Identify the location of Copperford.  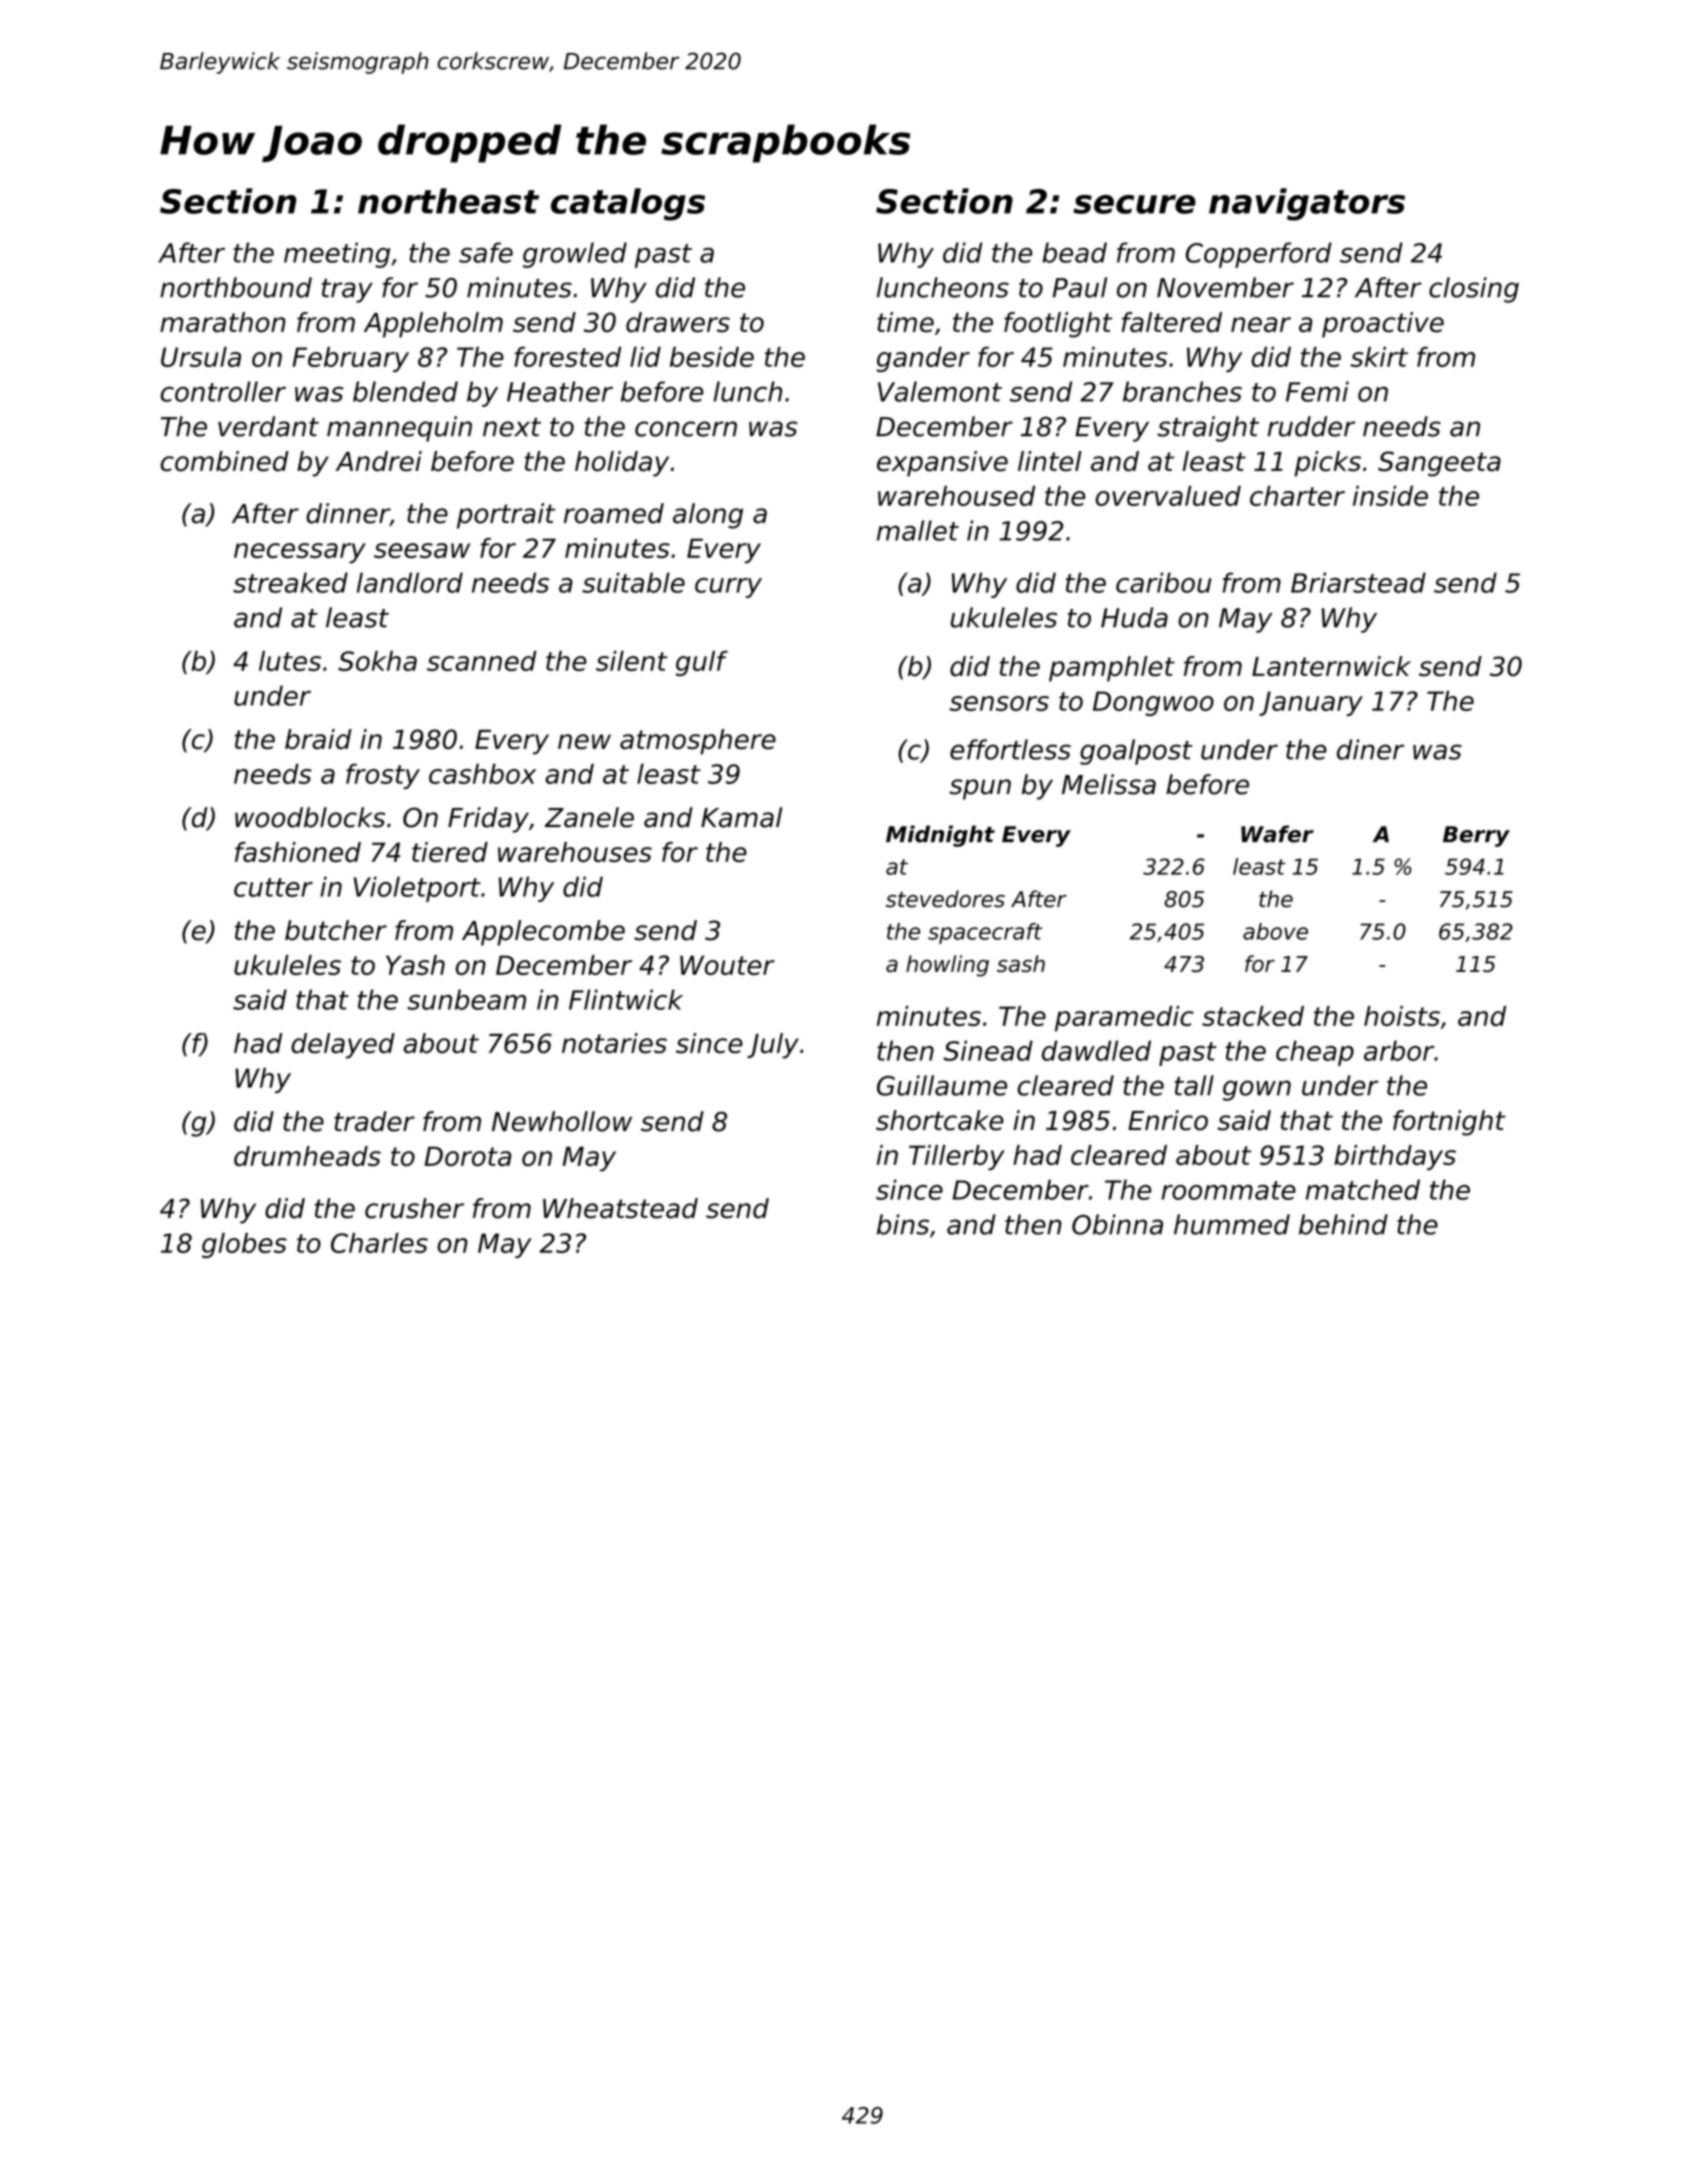
(1259, 255).
